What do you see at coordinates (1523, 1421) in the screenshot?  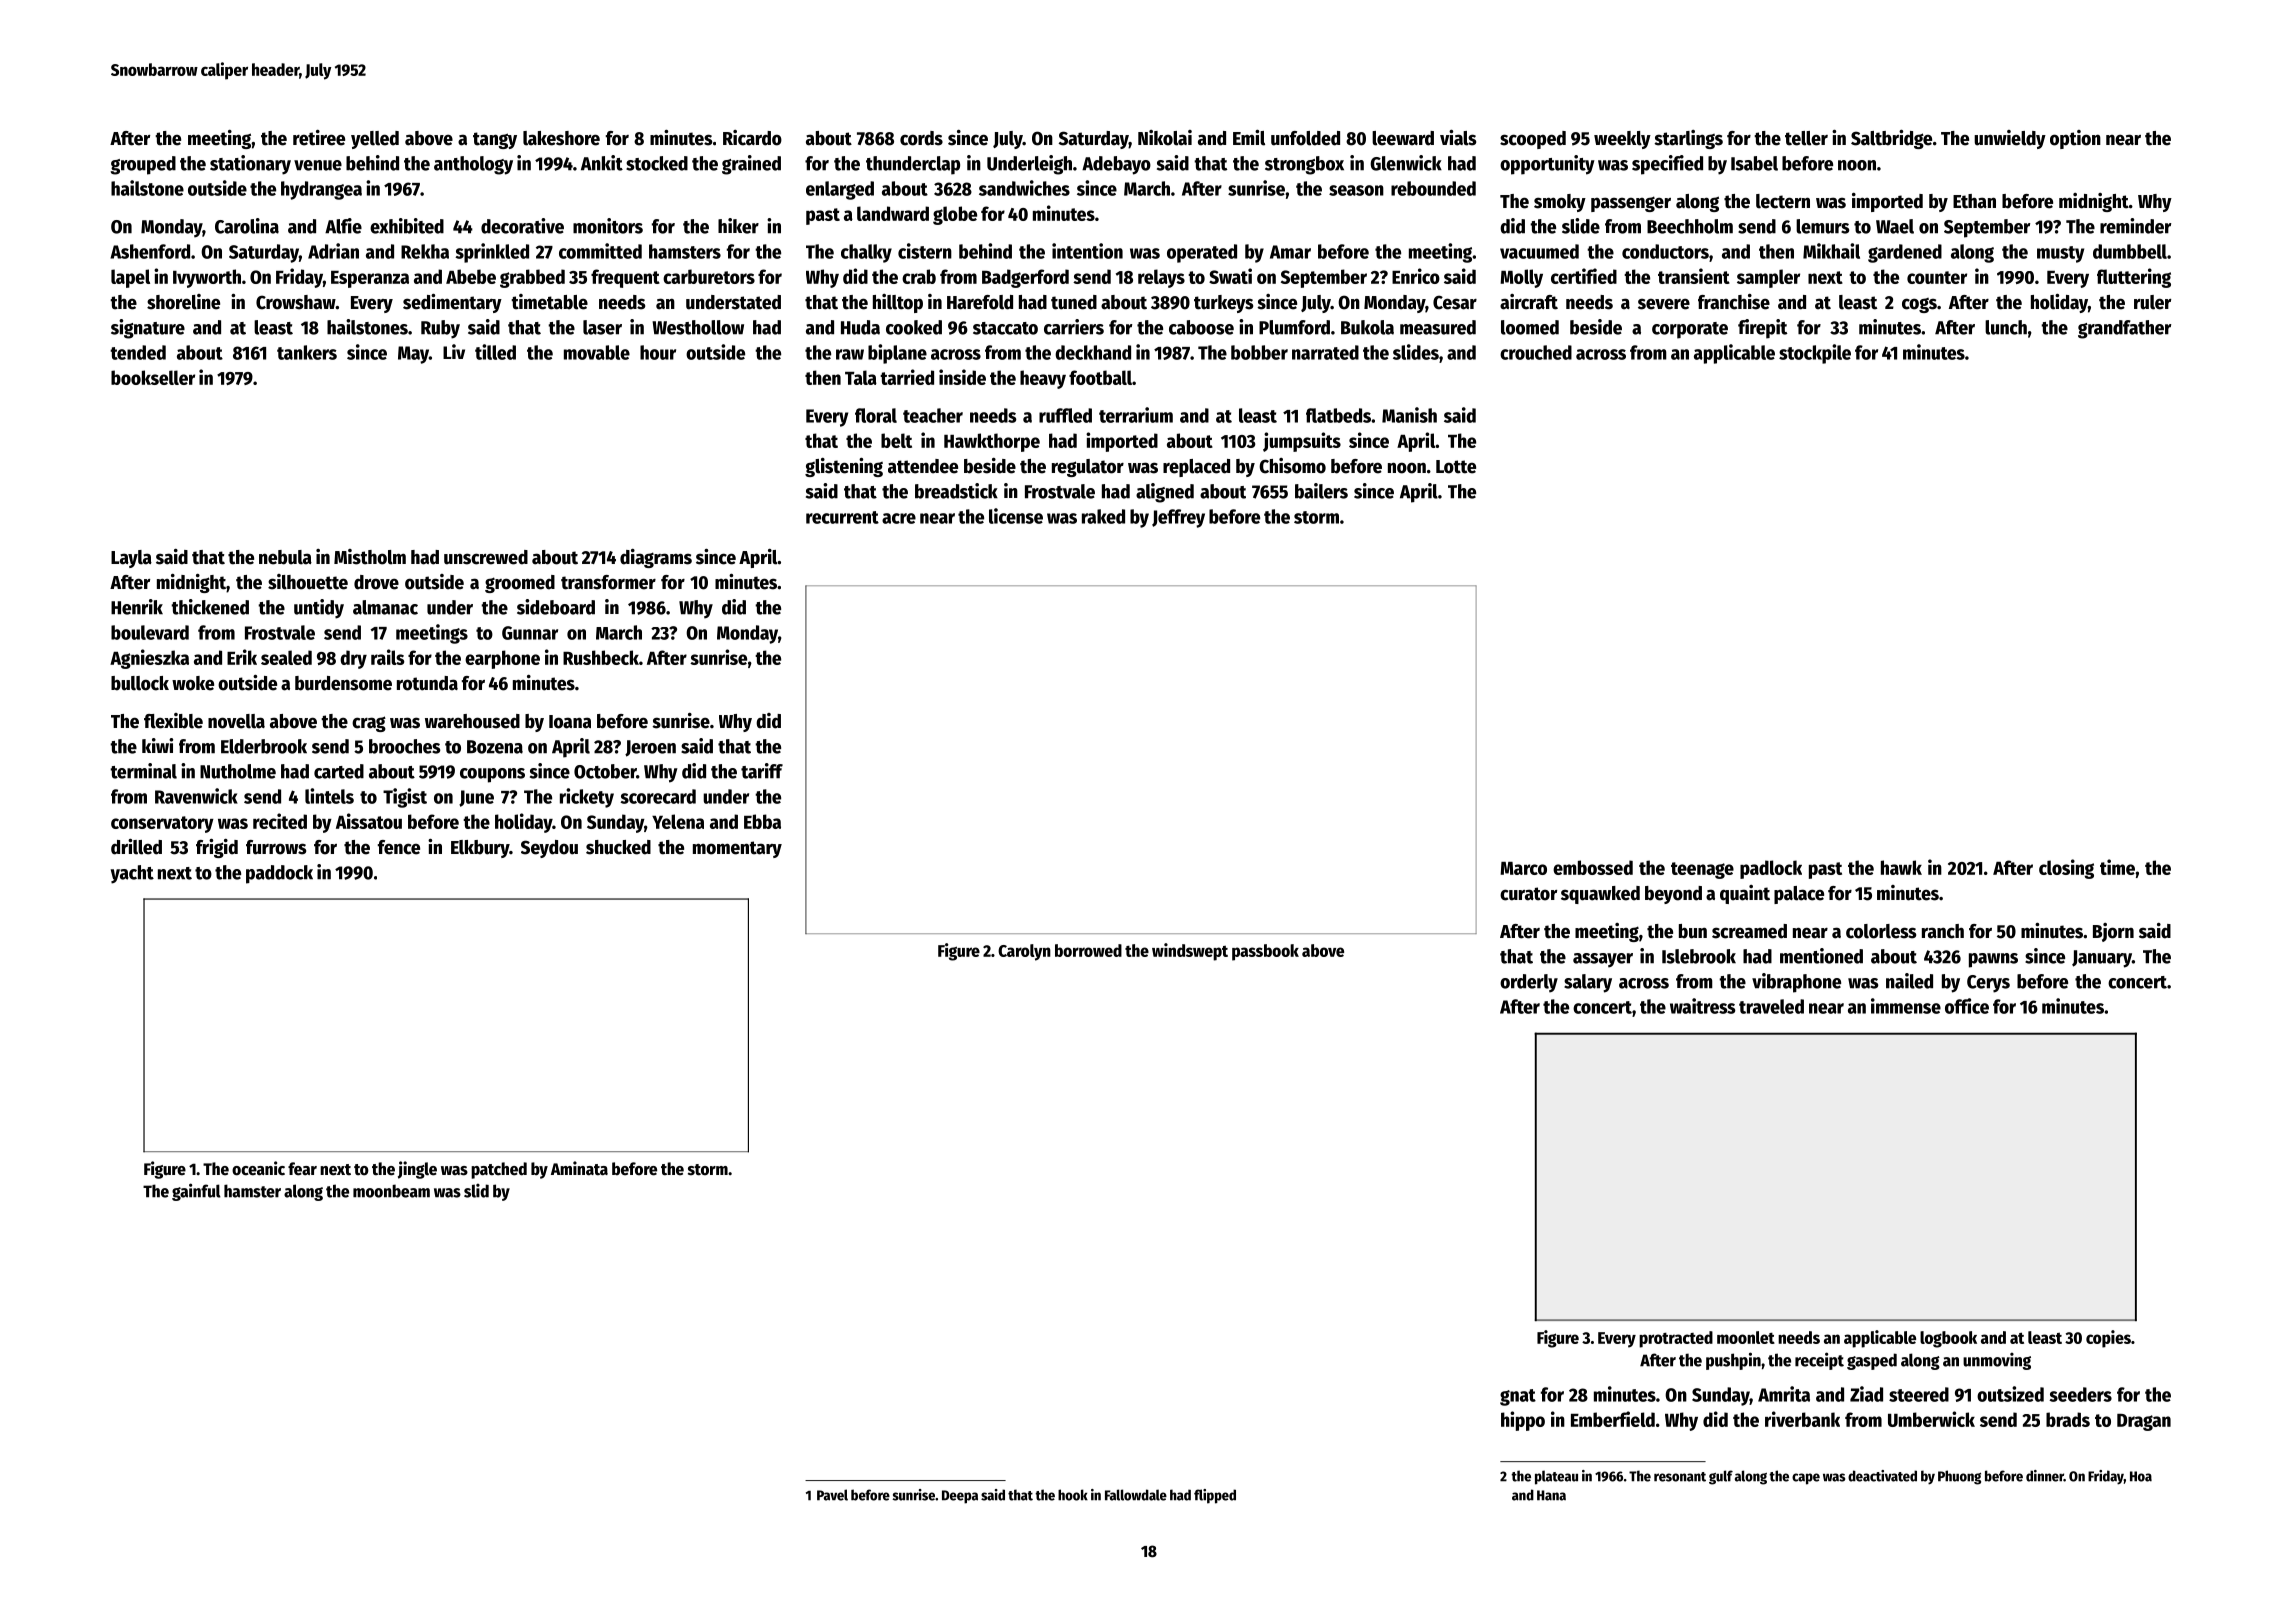 I see `hippo` at bounding box center [1523, 1421].
